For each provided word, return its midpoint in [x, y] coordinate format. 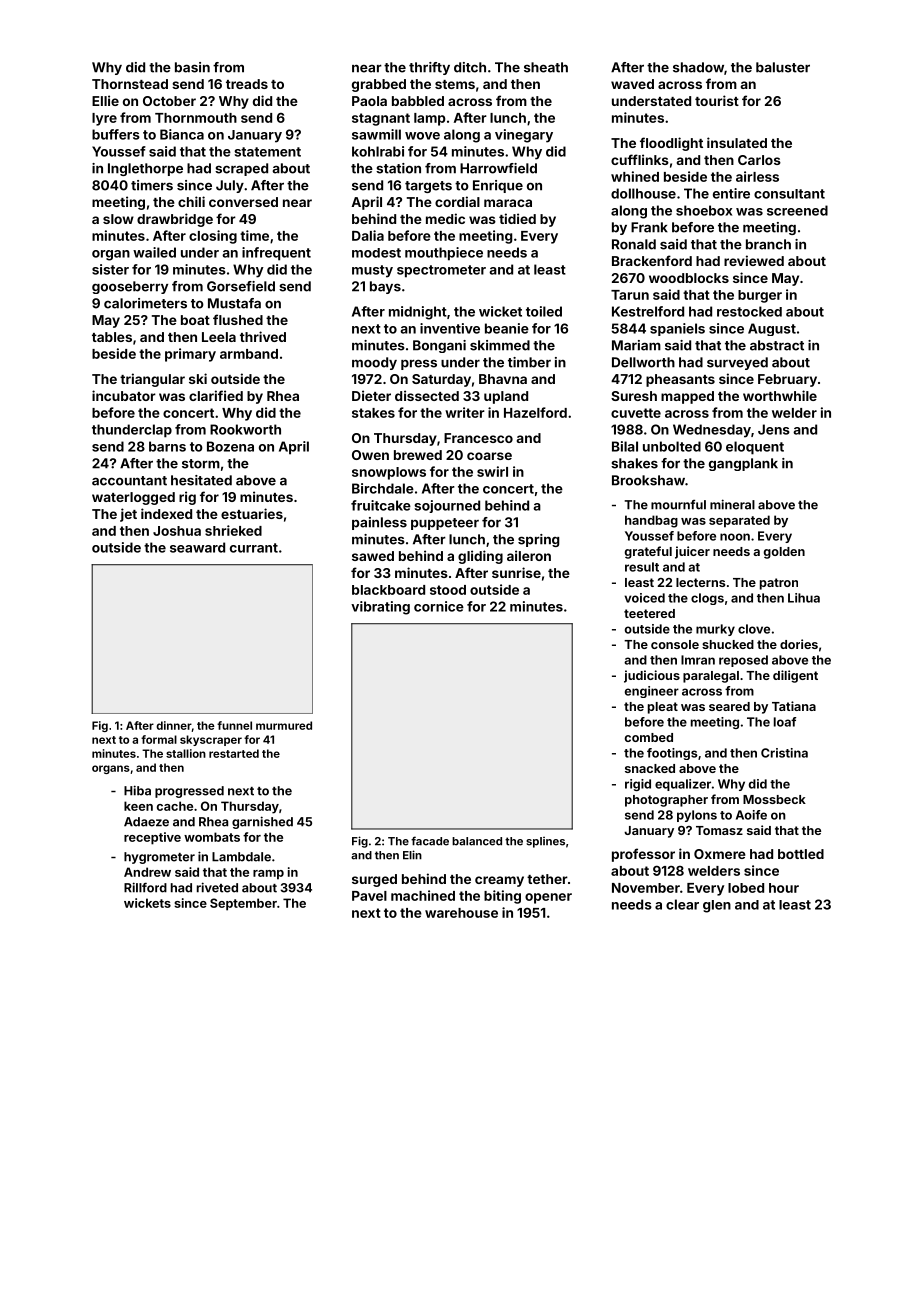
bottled [801, 854]
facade [430, 841]
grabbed [379, 85]
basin [192, 67]
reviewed [754, 260]
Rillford [145, 887]
